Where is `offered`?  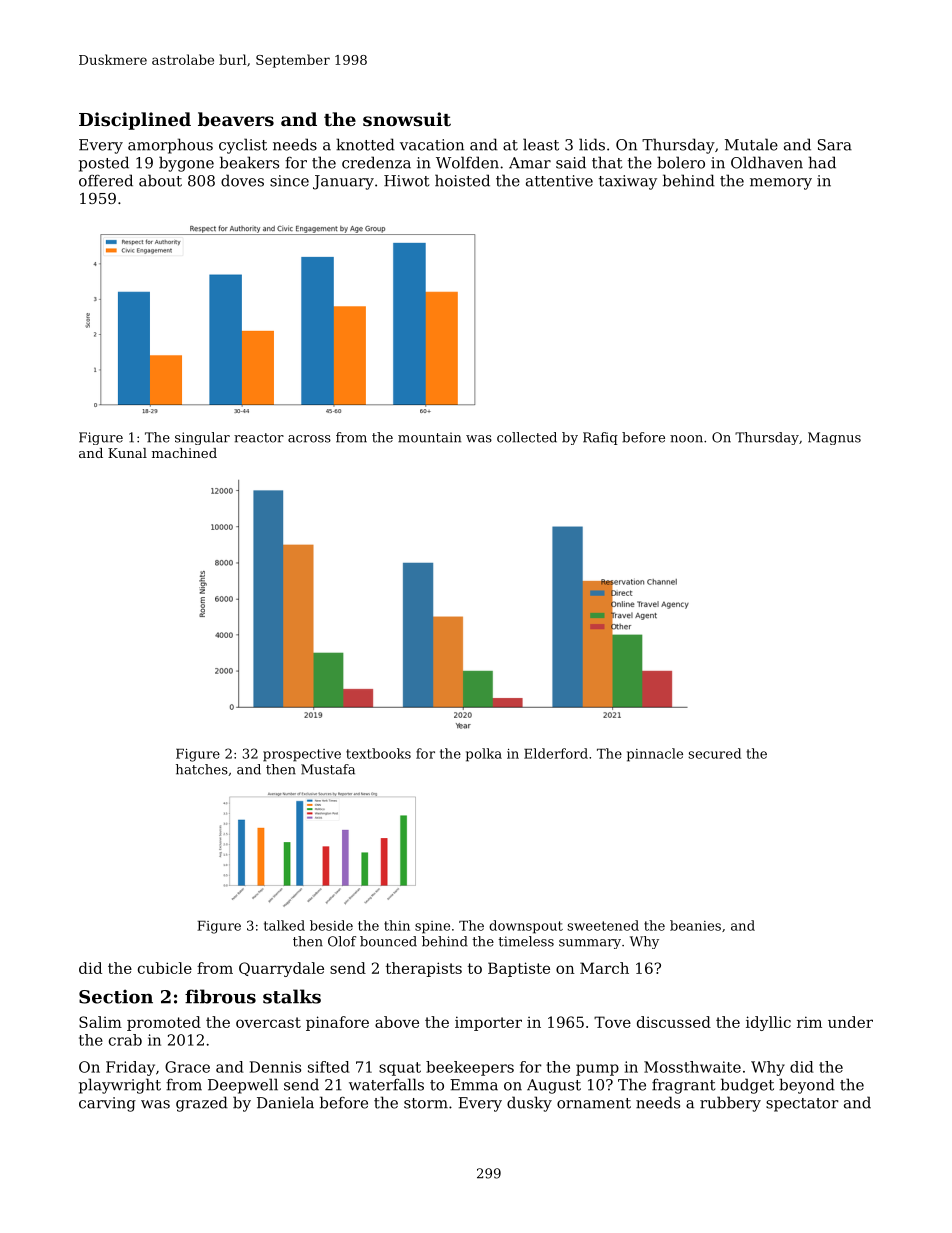
offered is located at coordinates (106, 180).
